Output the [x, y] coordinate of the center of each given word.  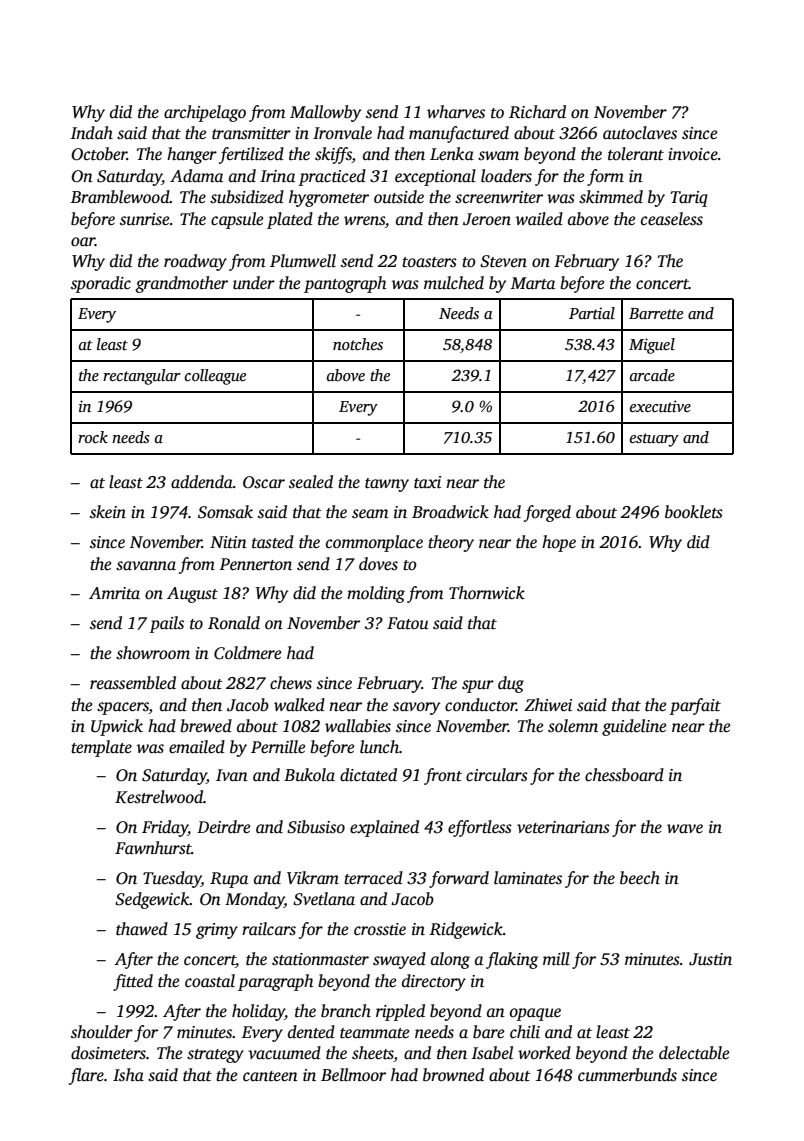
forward [459, 879]
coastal [210, 981]
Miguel [652, 346]
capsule [237, 220]
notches [358, 344]
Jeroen [487, 219]
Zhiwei [548, 704]
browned [453, 1075]
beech [640, 878]
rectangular [142, 377]
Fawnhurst [153, 848]
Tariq [689, 199]
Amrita [114, 593]
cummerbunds [627, 1075]
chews [291, 683]
